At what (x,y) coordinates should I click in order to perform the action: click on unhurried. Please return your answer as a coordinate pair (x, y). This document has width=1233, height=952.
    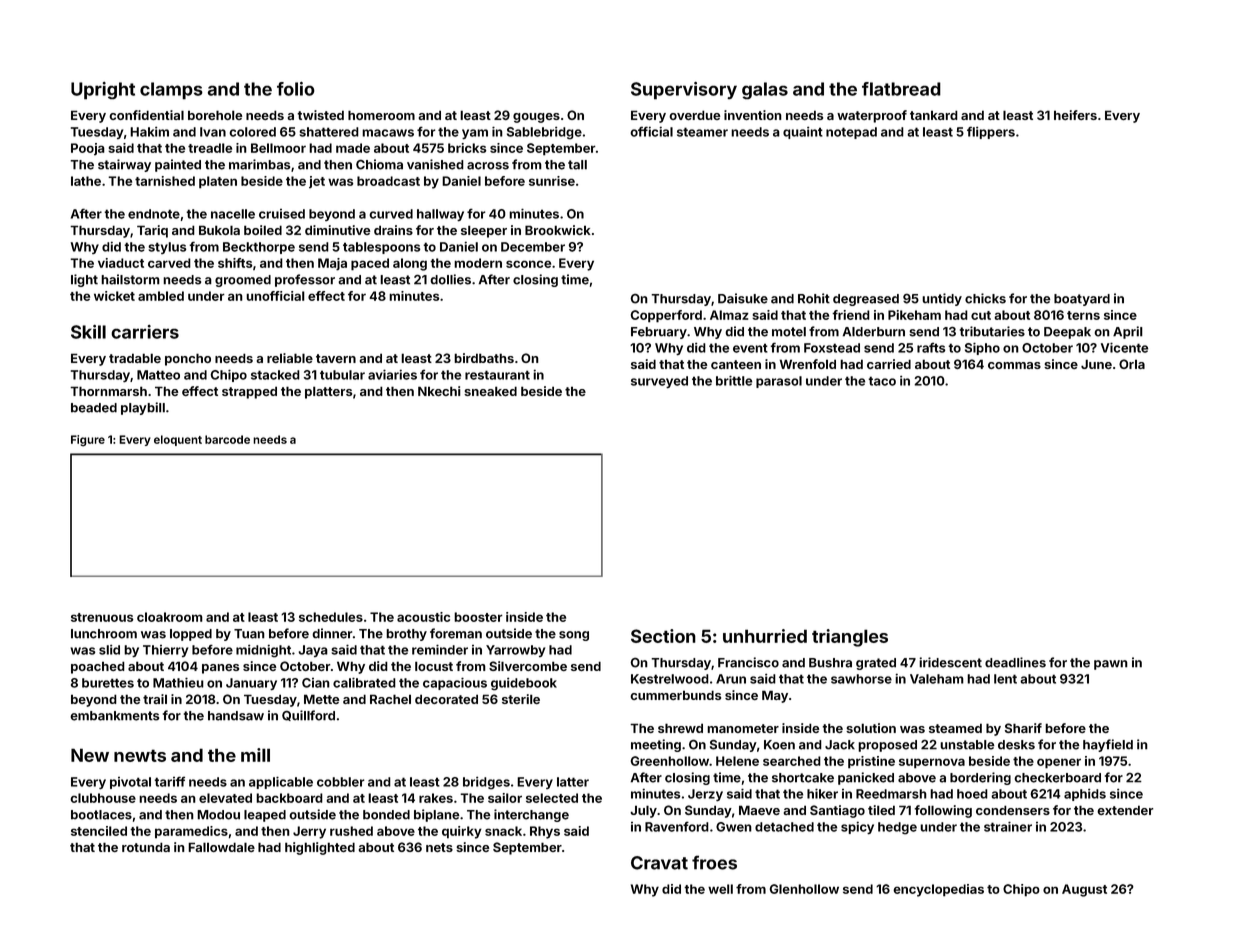
    Looking at the image, I should click on (765, 636).
